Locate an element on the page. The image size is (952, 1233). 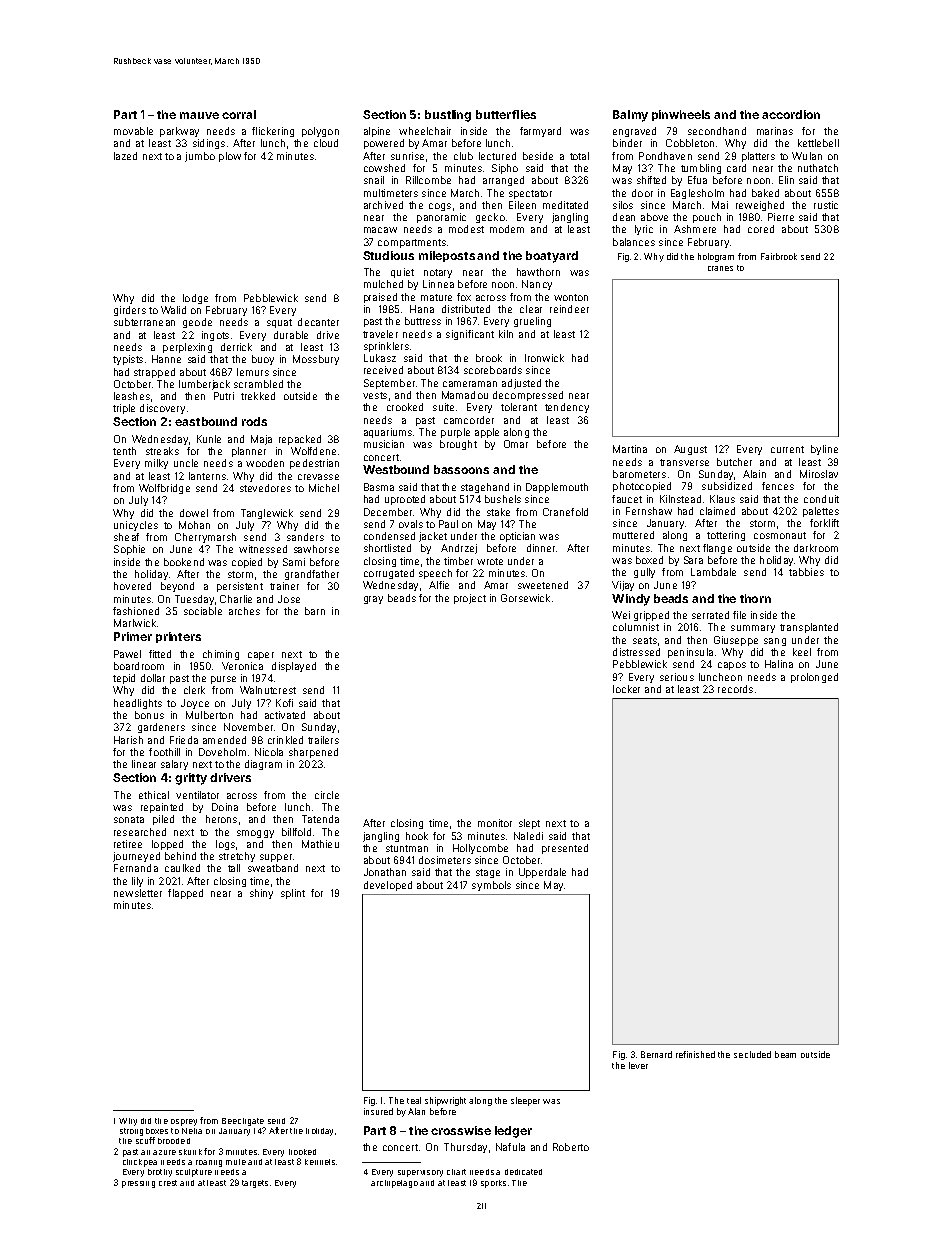
monitor is located at coordinates (495, 823).
